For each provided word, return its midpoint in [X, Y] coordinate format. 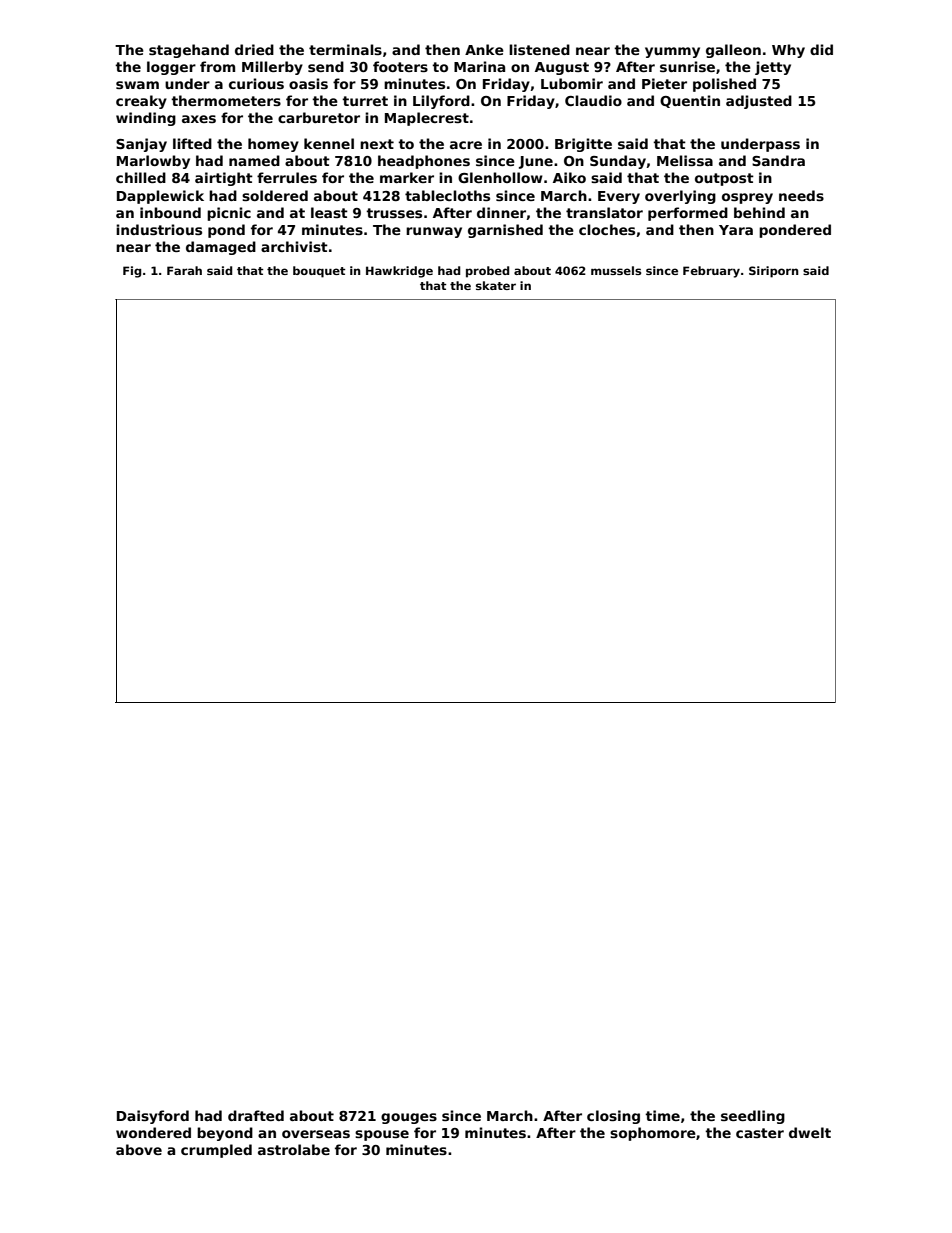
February [711, 272]
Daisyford [153, 1117]
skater [496, 285]
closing [613, 1117]
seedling [753, 1117]
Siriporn [774, 272]
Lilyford [441, 102]
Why [788, 51]
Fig [132, 272]
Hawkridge [399, 272]
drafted [256, 1115]
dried [254, 49]
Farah [184, 270]
